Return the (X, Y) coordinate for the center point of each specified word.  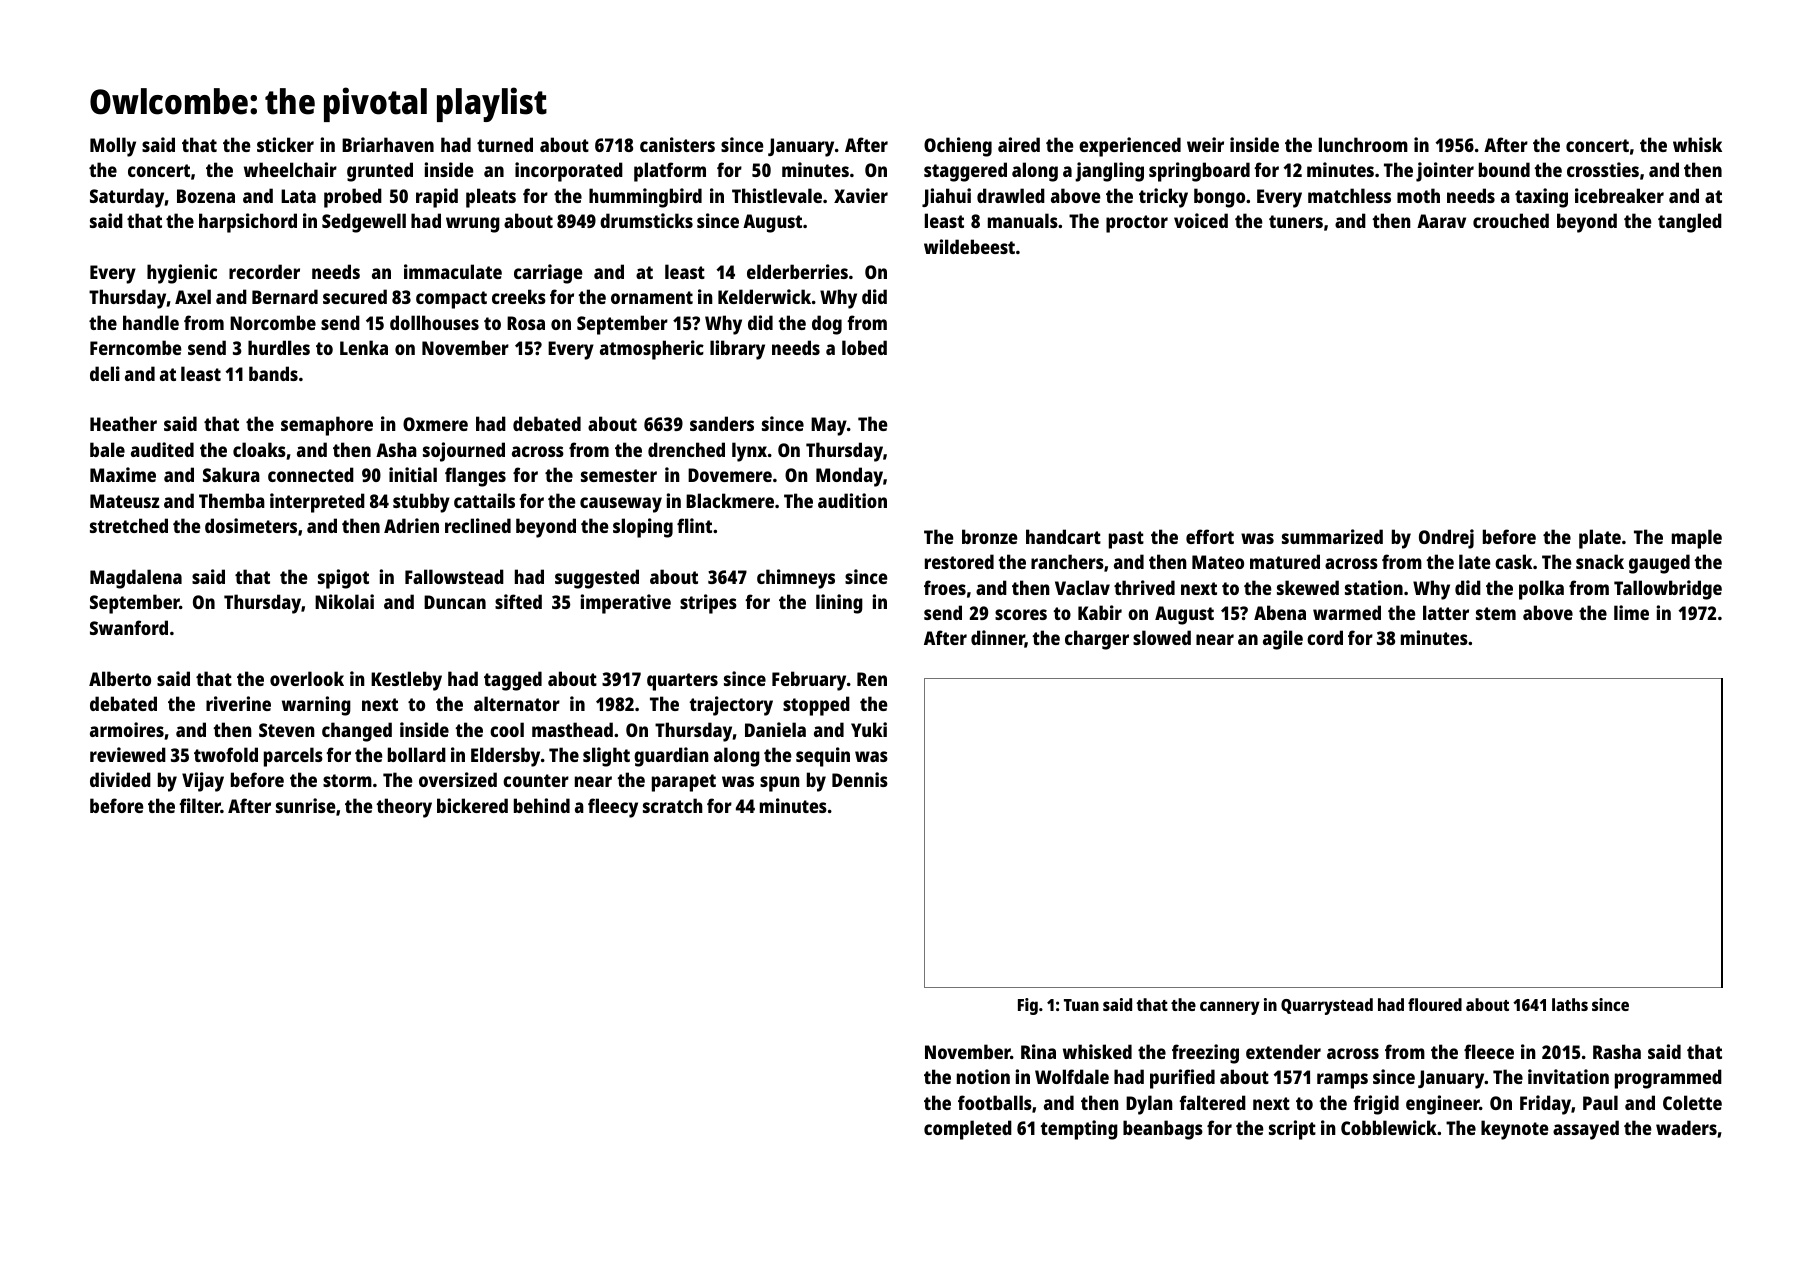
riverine (238, 703)
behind (542, 805)
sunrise (305, 805)
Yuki (869, 729)
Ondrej (1446, 539)
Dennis (860, 779)
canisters (677, 144)
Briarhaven (388, 144)
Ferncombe (135, 347)
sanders (722, 423)
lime (1631, 612)
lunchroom (1363, 144)
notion (983, 1076)
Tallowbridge (1668, 590)
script (1292, 1130)
